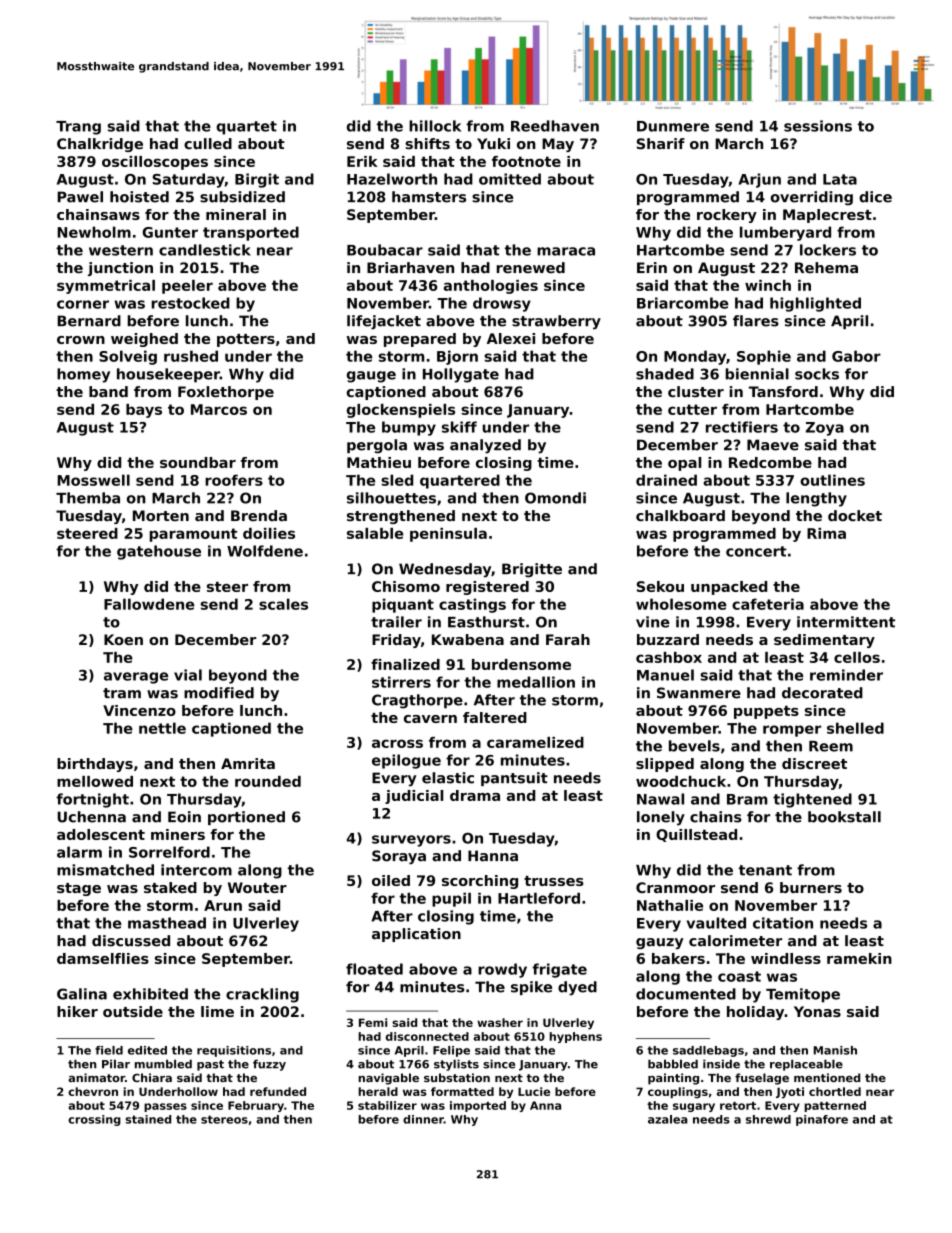 The image size is (952, 1233). What do you see at coordinates (397, 480) in the document?
I see `sled` at bounding box center [397, 480].
